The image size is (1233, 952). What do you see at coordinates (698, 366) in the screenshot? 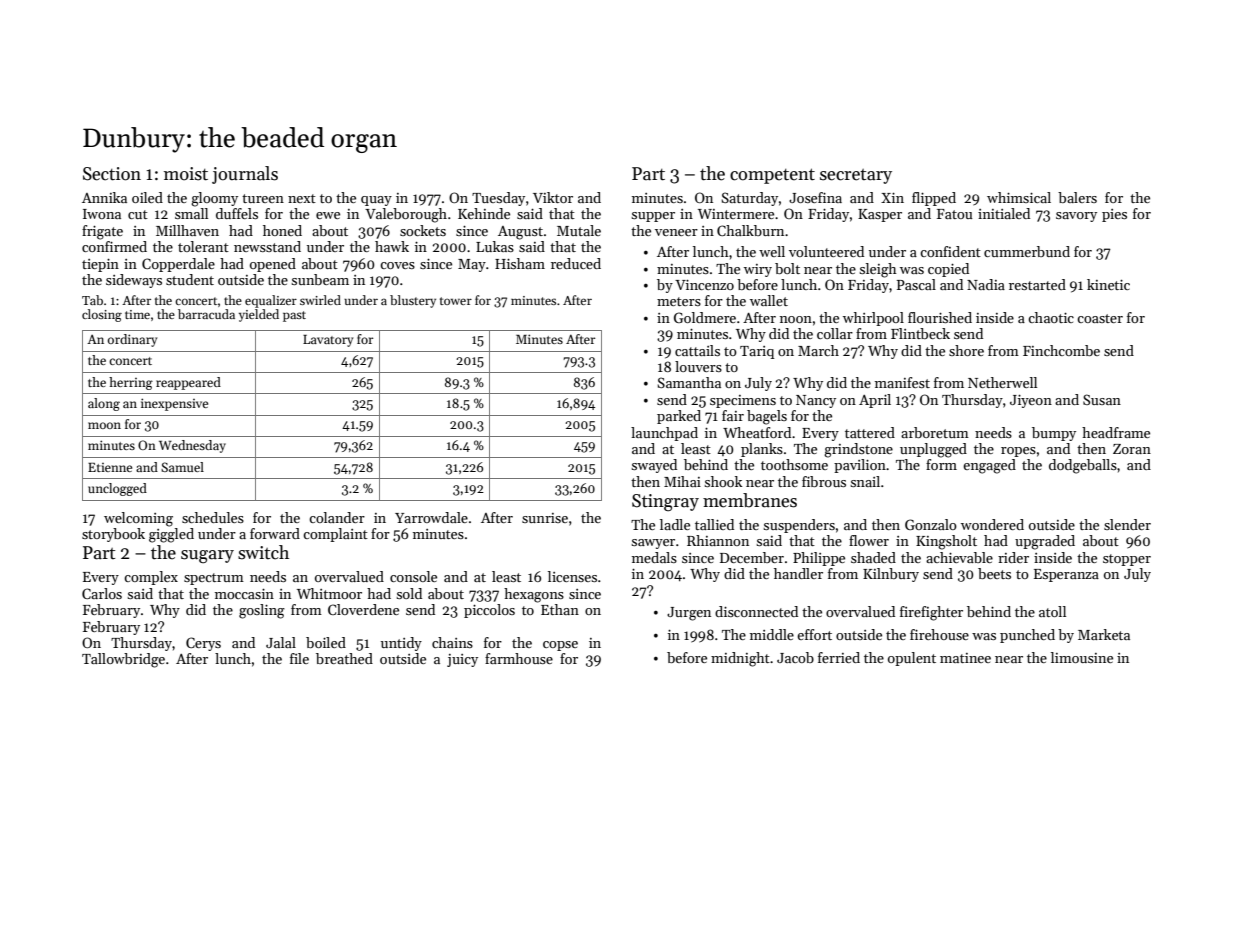
I see `louvers` at bounding box center [698, 366].
